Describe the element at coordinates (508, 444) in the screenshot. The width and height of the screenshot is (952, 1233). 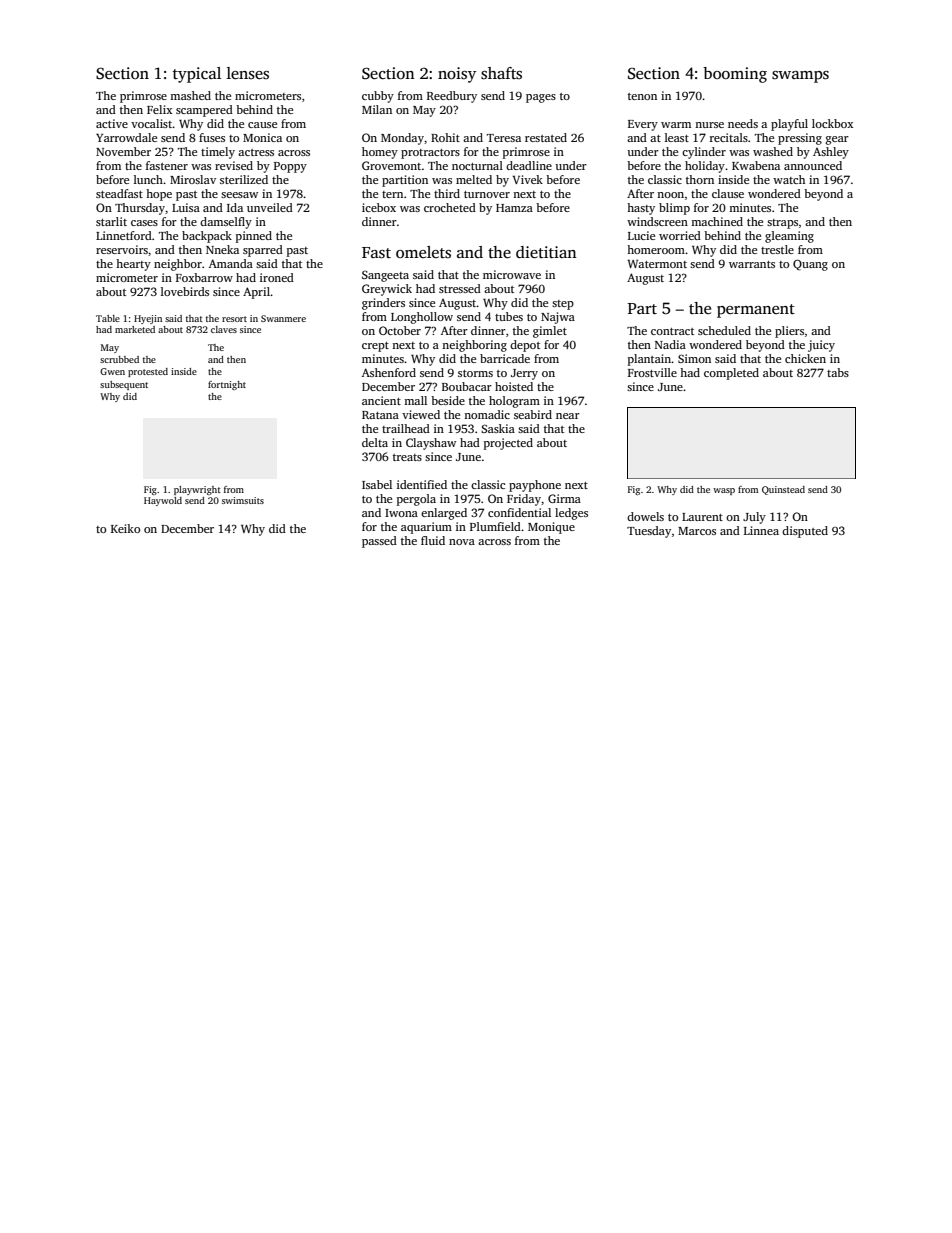
I see `projected` at that location.
